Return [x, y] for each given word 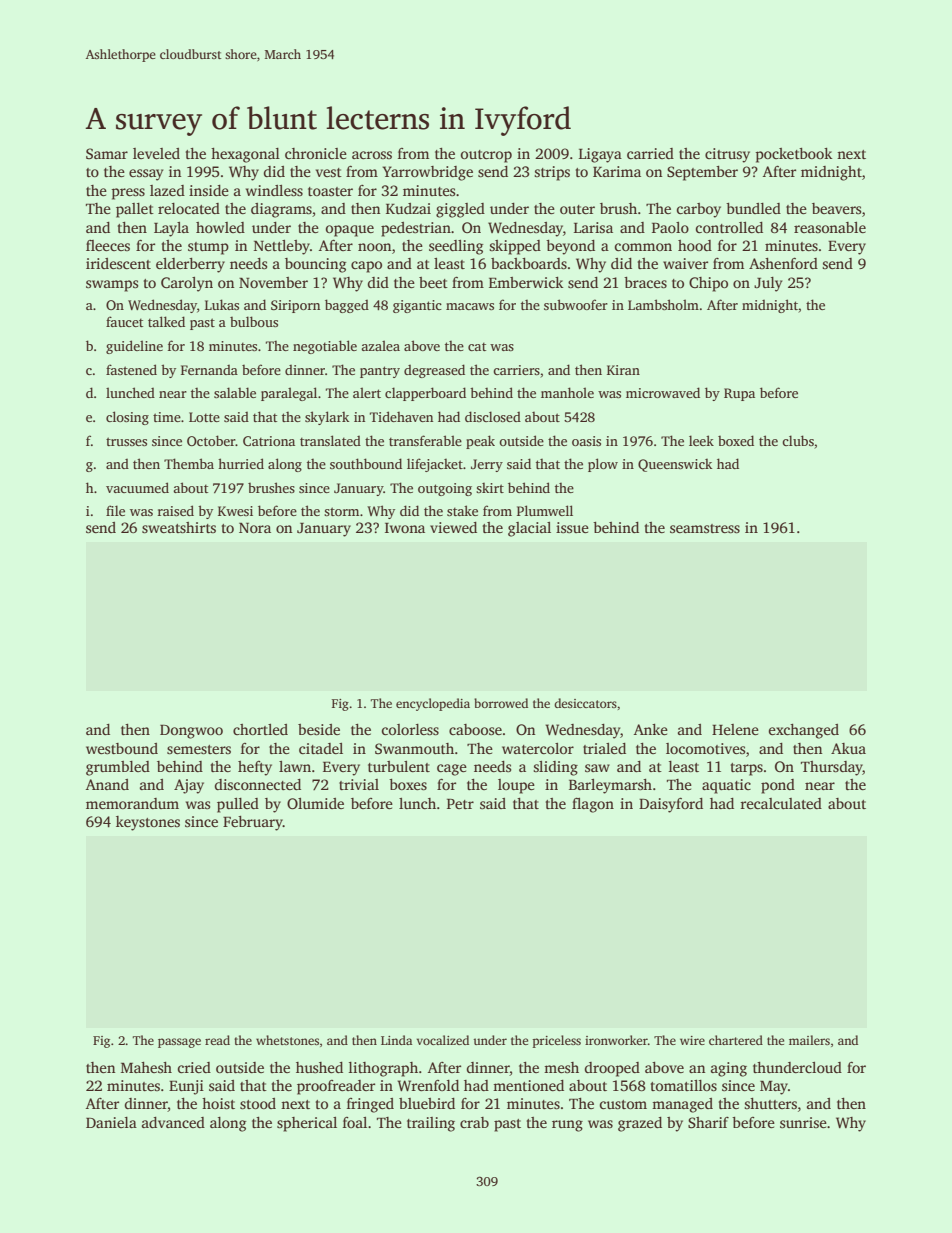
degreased [434, 371]
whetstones [287, 1040]
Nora [255, 528]
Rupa [739, 394]
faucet [124, 321]
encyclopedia [433, 704]
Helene [735, 729]
